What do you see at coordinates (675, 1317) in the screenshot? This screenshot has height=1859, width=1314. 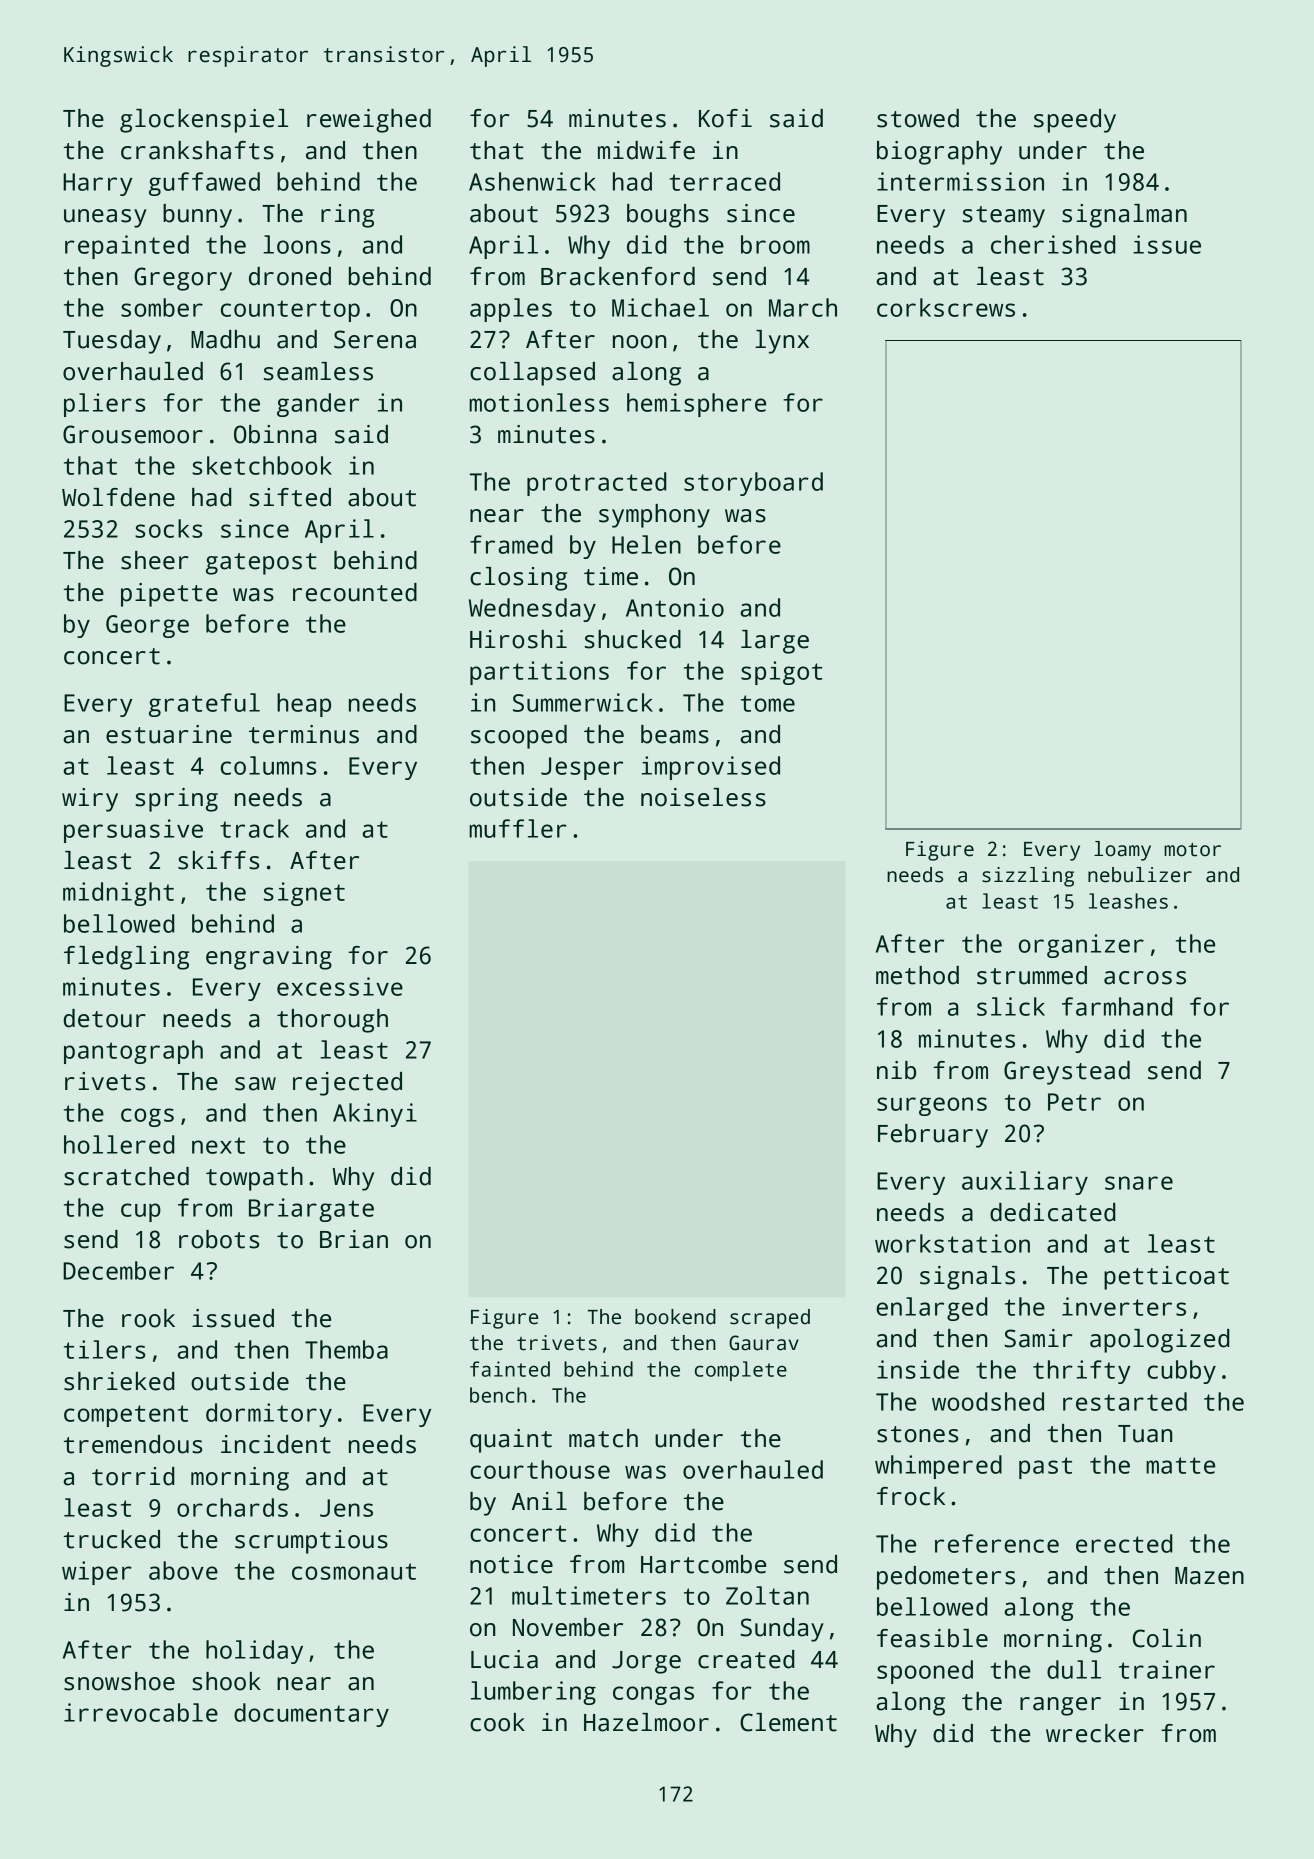 I see `bookend` at bounding box center [675, 1317].
